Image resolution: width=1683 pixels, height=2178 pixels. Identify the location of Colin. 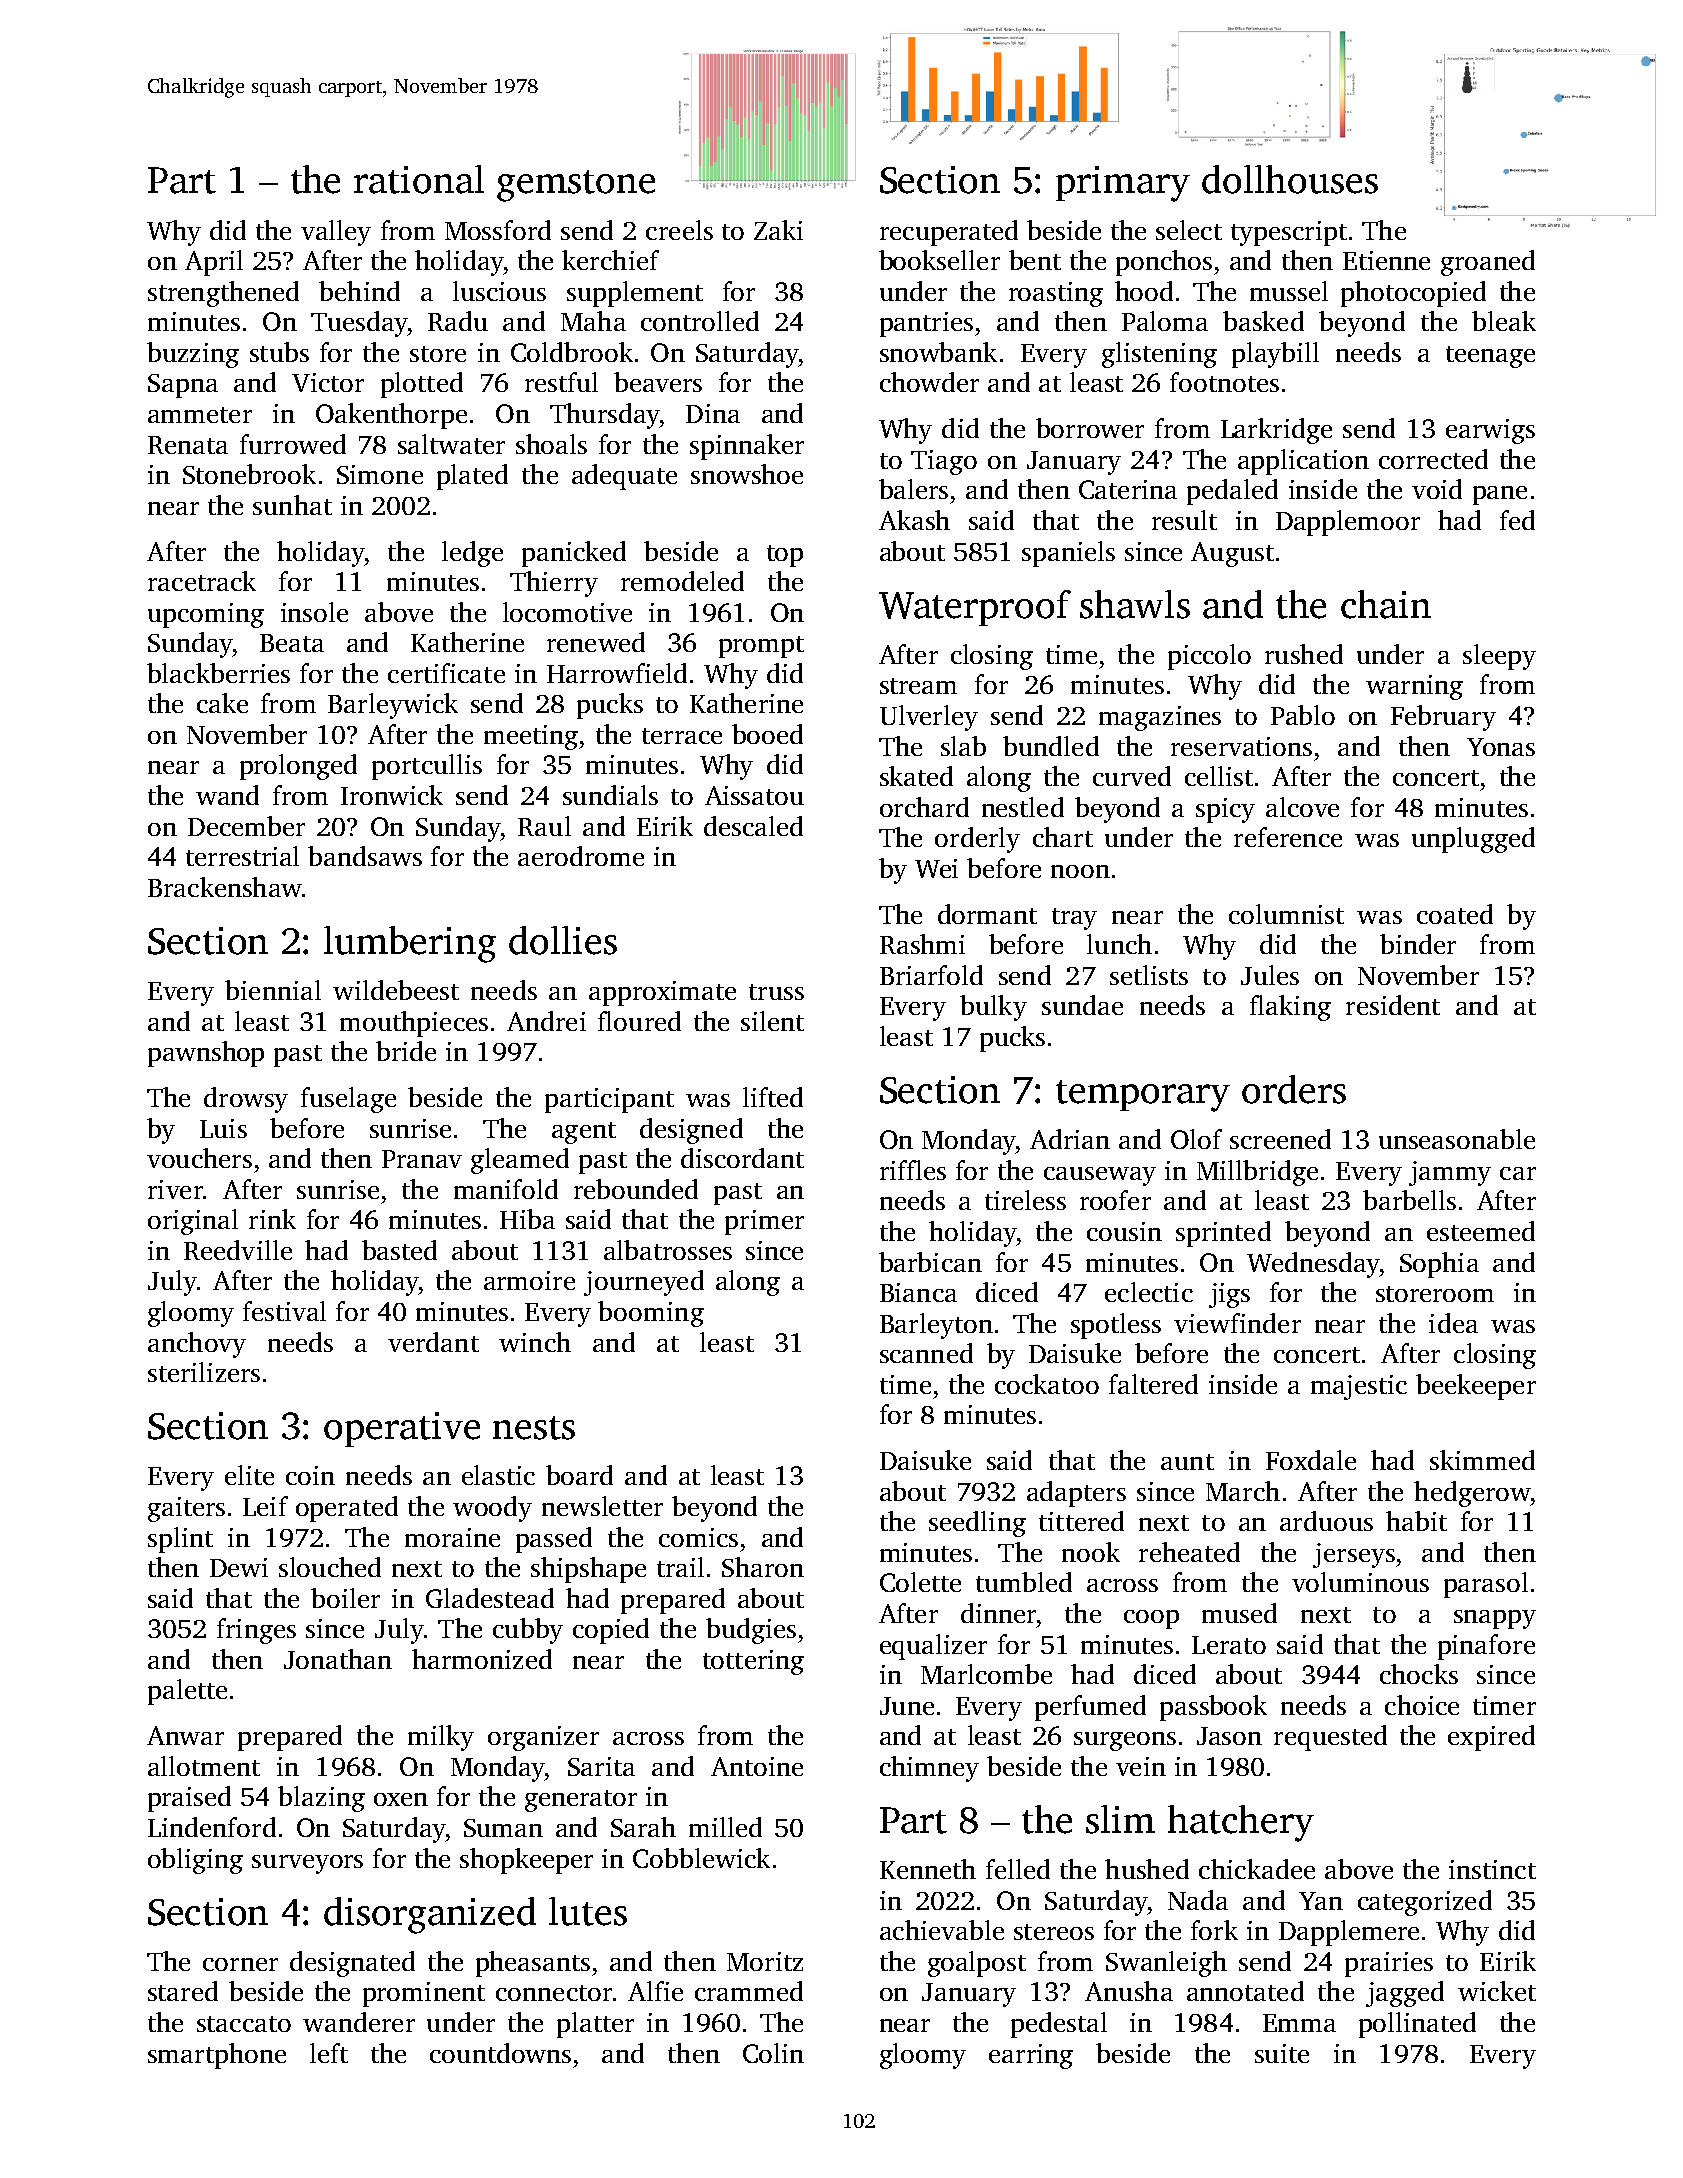
(773, 2053).
